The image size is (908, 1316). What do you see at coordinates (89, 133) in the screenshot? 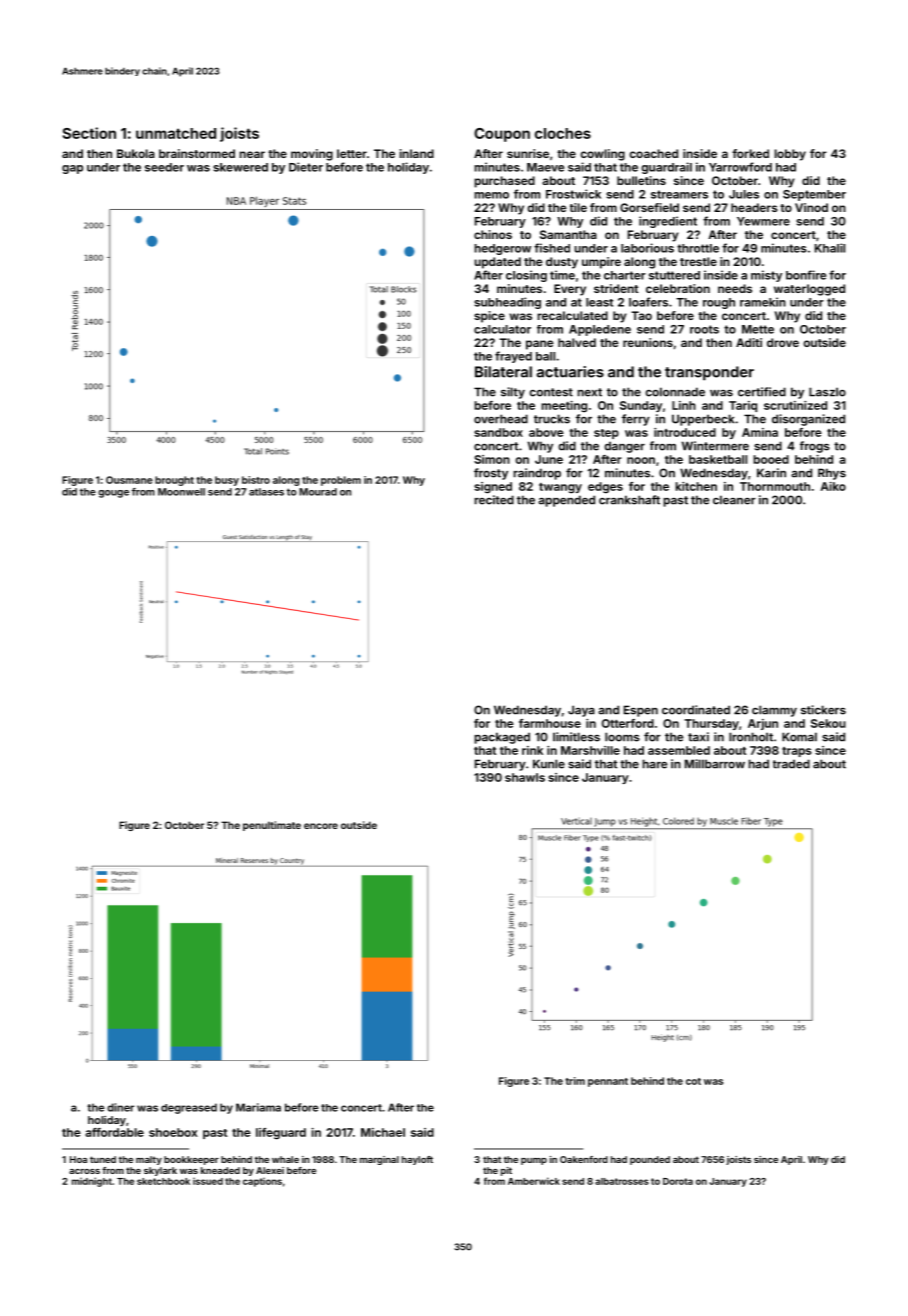
I see `Section` at bounding box center [89, 133].
